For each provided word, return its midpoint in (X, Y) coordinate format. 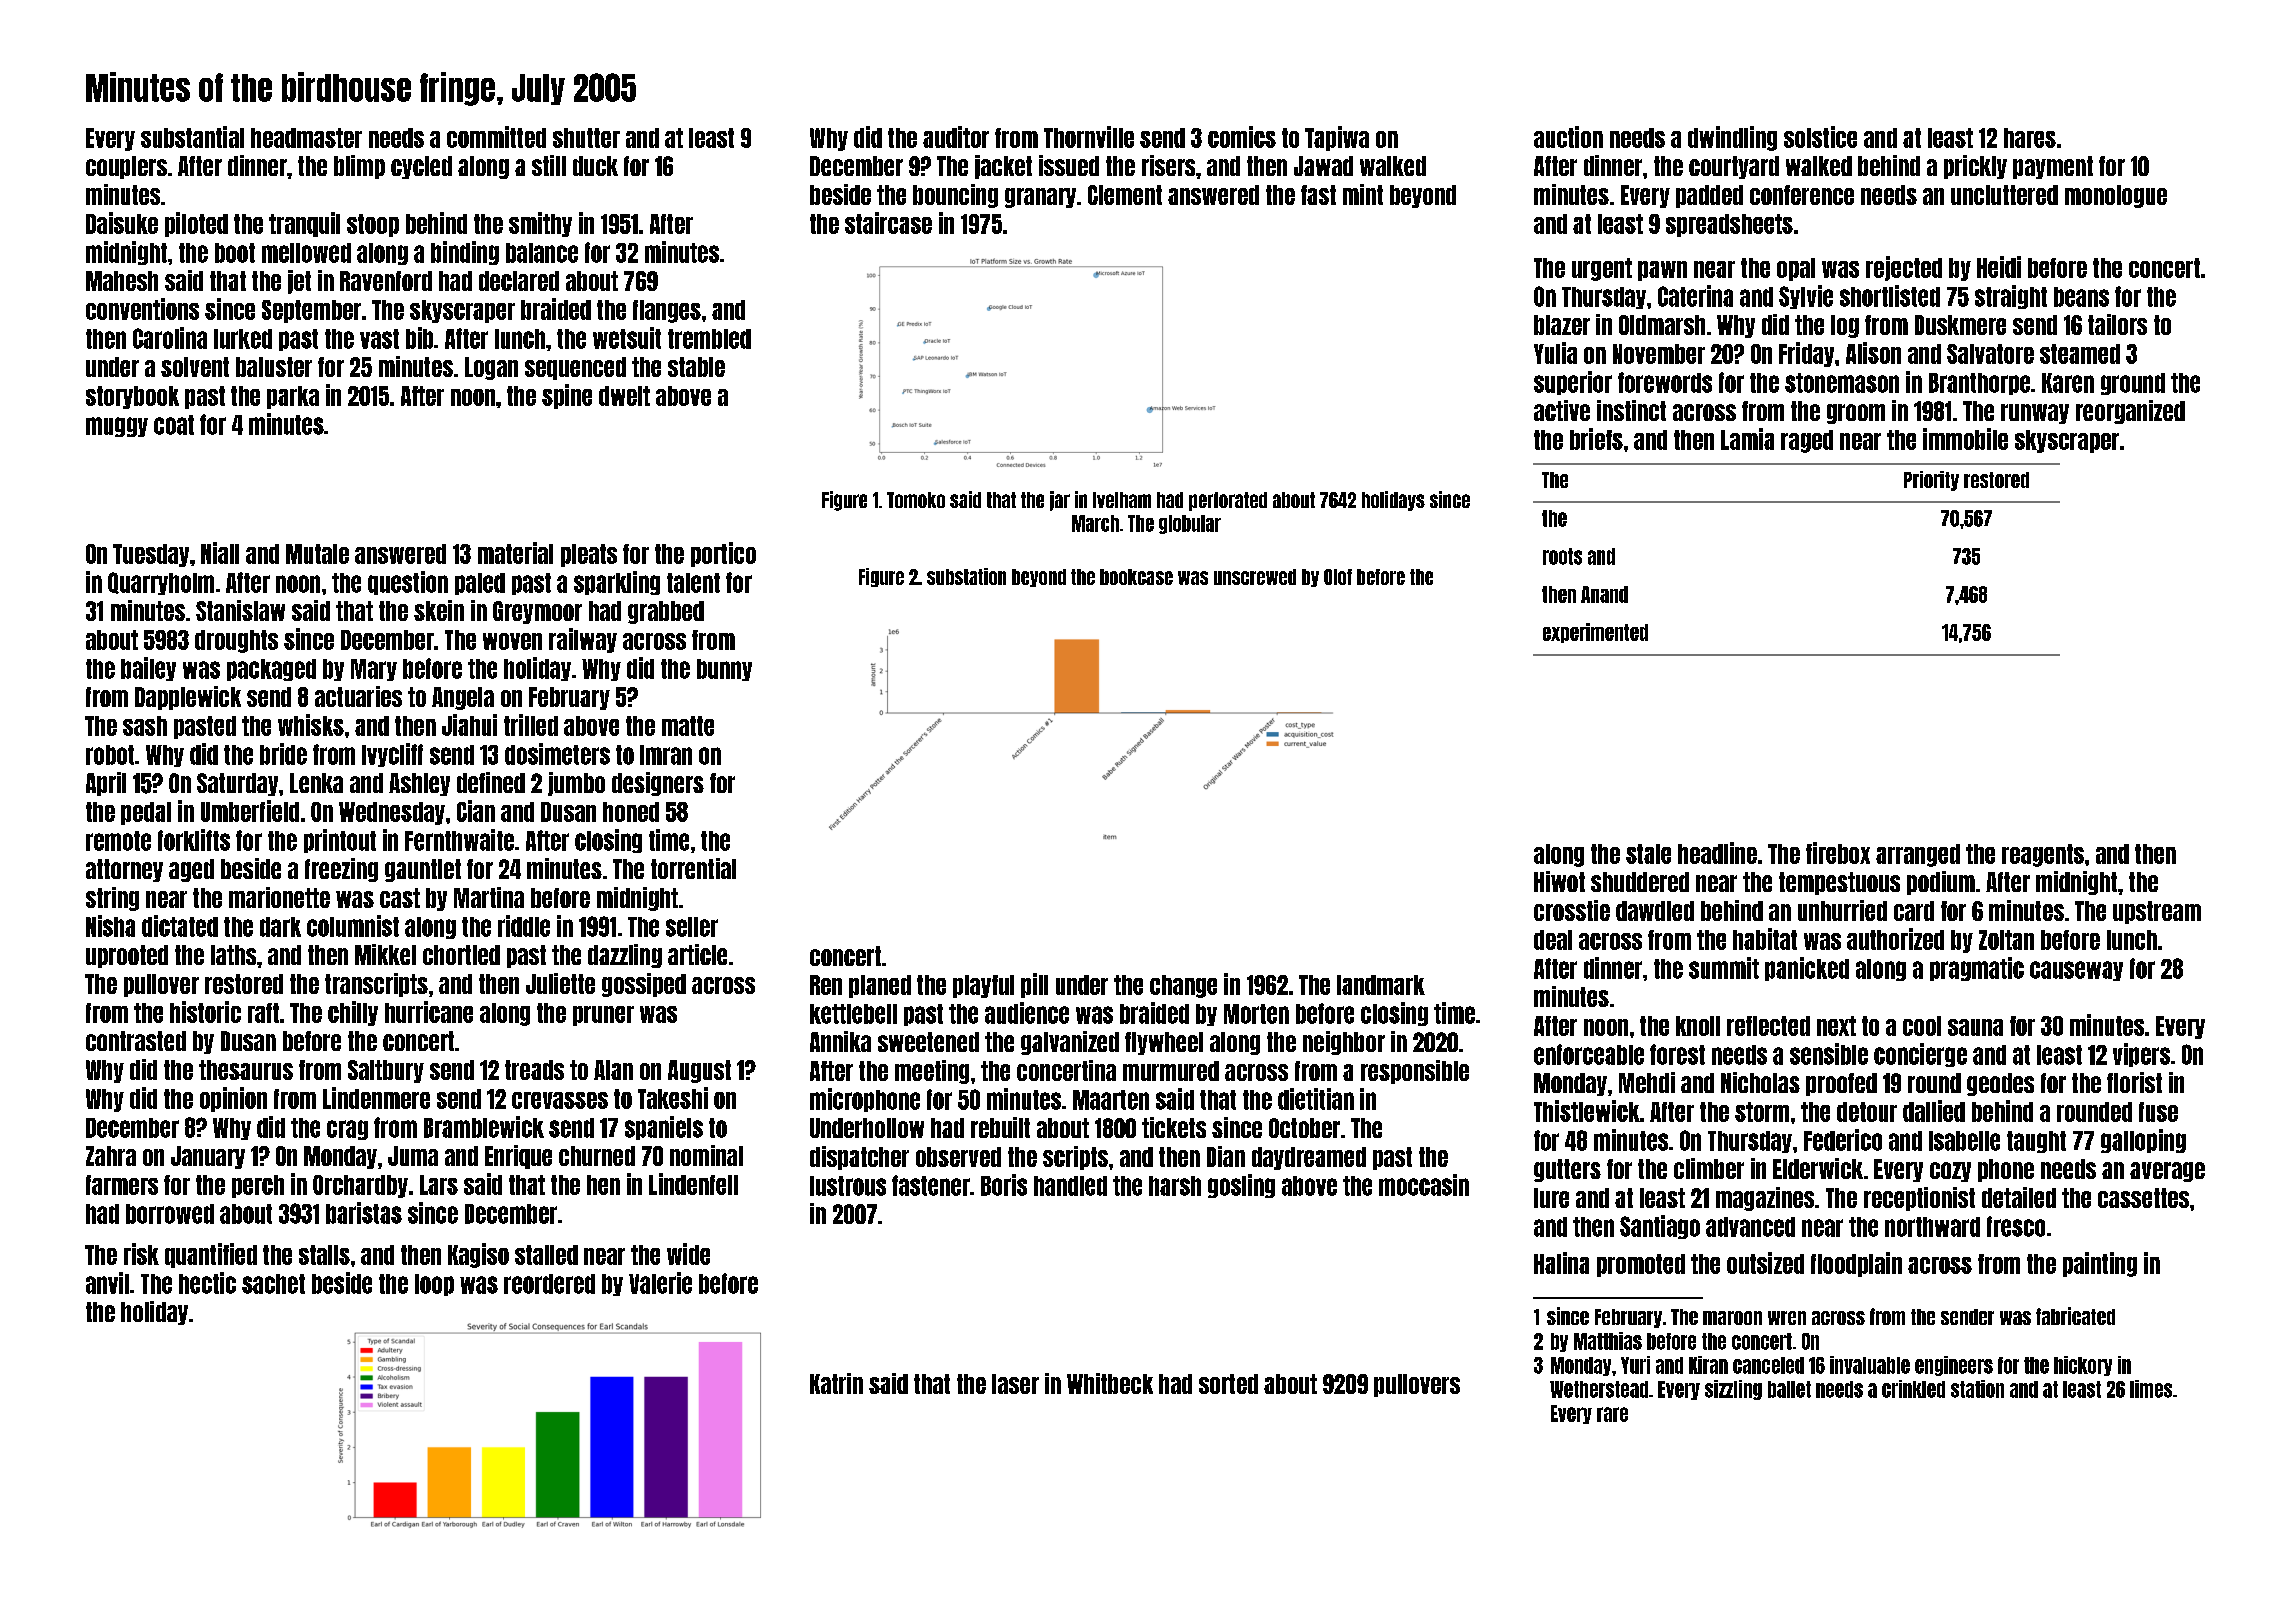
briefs (1596, 439)
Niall (220, 553)
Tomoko (916, 500)
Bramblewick (484, 1127)
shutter (586, 138)
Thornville (1089, 137)
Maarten (1111, 1100)
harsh (1175, 1186)
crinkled (1913, 1389)
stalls (324, 1255)
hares (2030, 138)
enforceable (1589, 1054)
